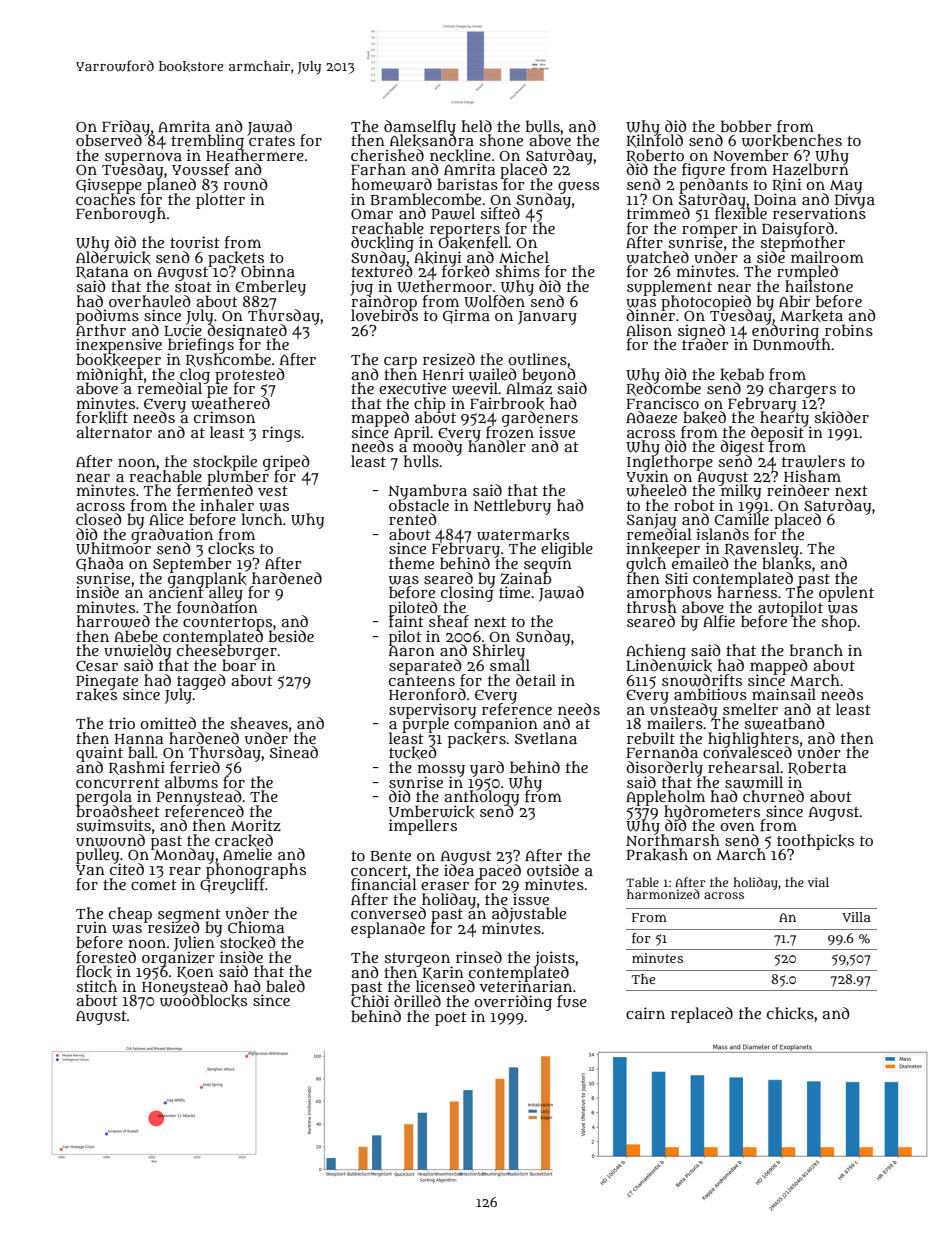 This screenshot has width=952, height=1233. Describe the element at coordinates (540, 419) in the screenshot. I see `gardeners` at that location.
